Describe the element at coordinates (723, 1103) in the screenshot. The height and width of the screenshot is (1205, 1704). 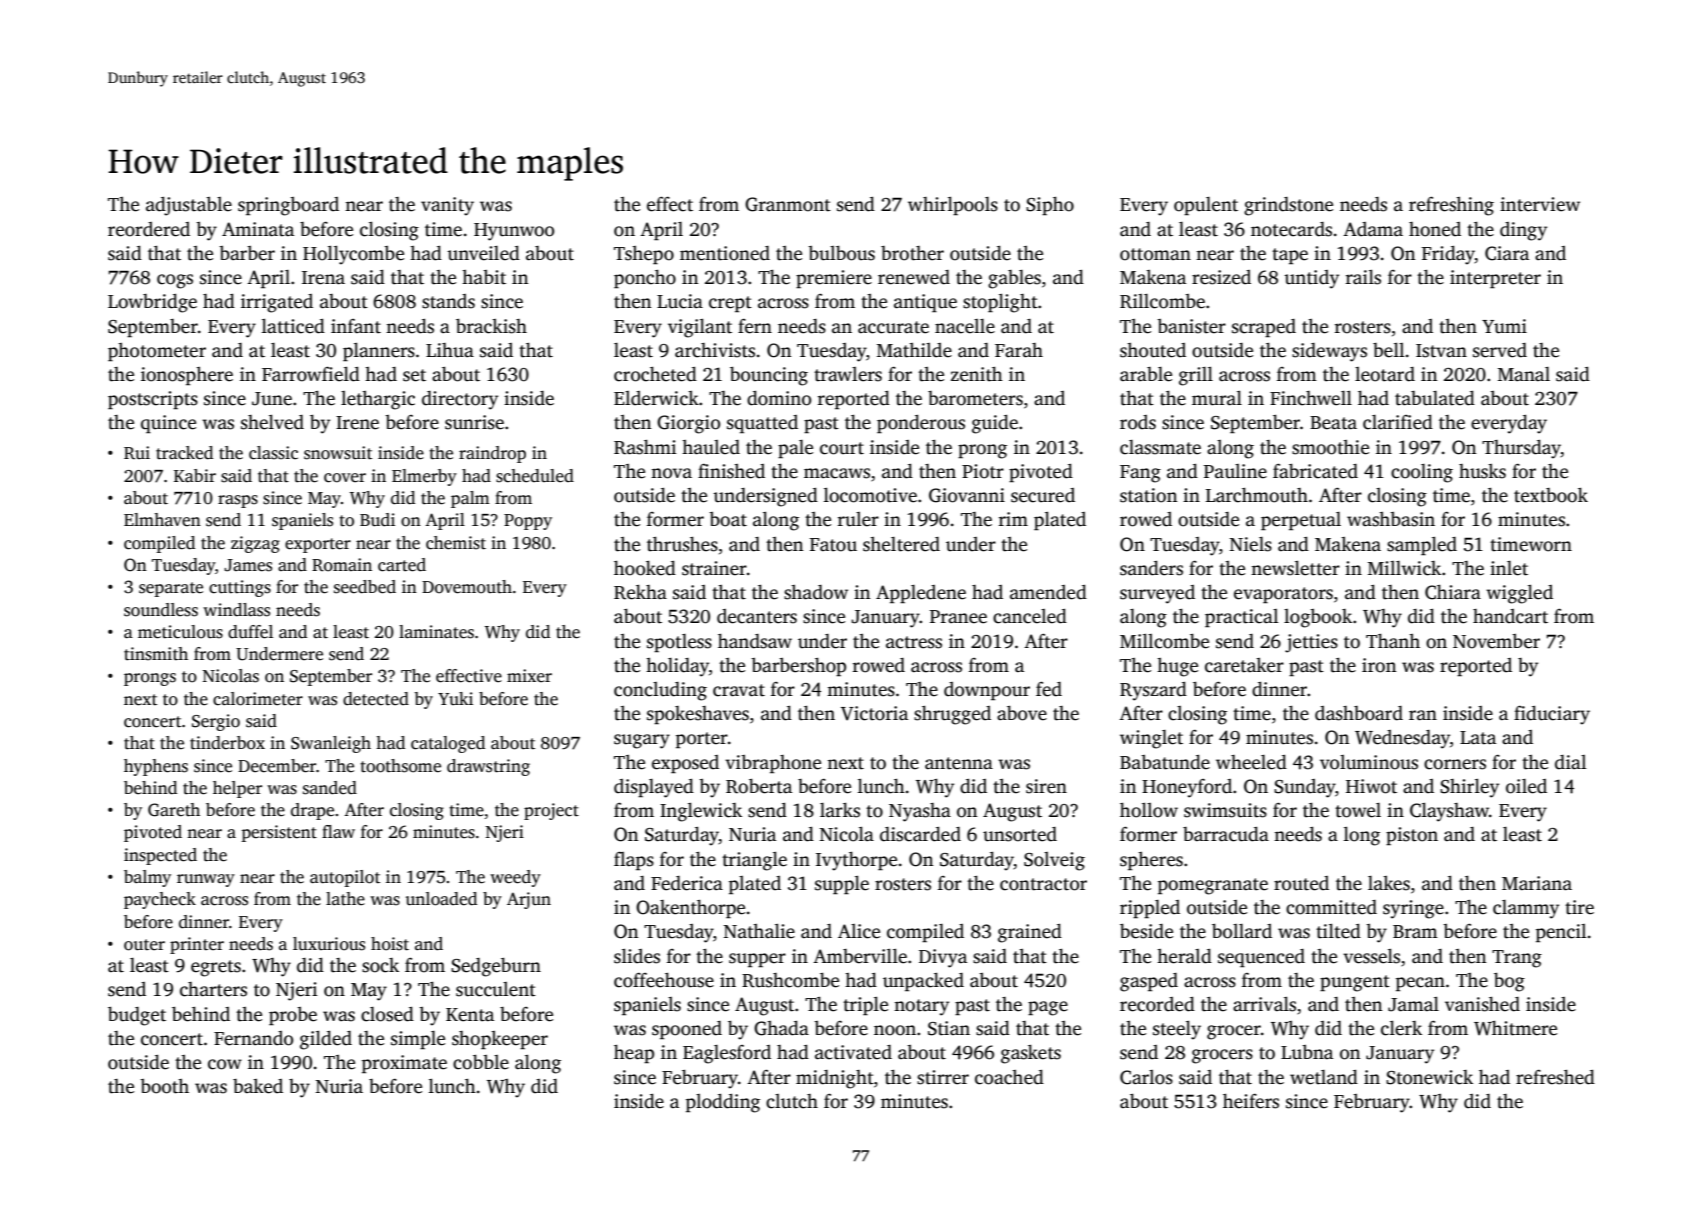
I see `plodding` at that location.
